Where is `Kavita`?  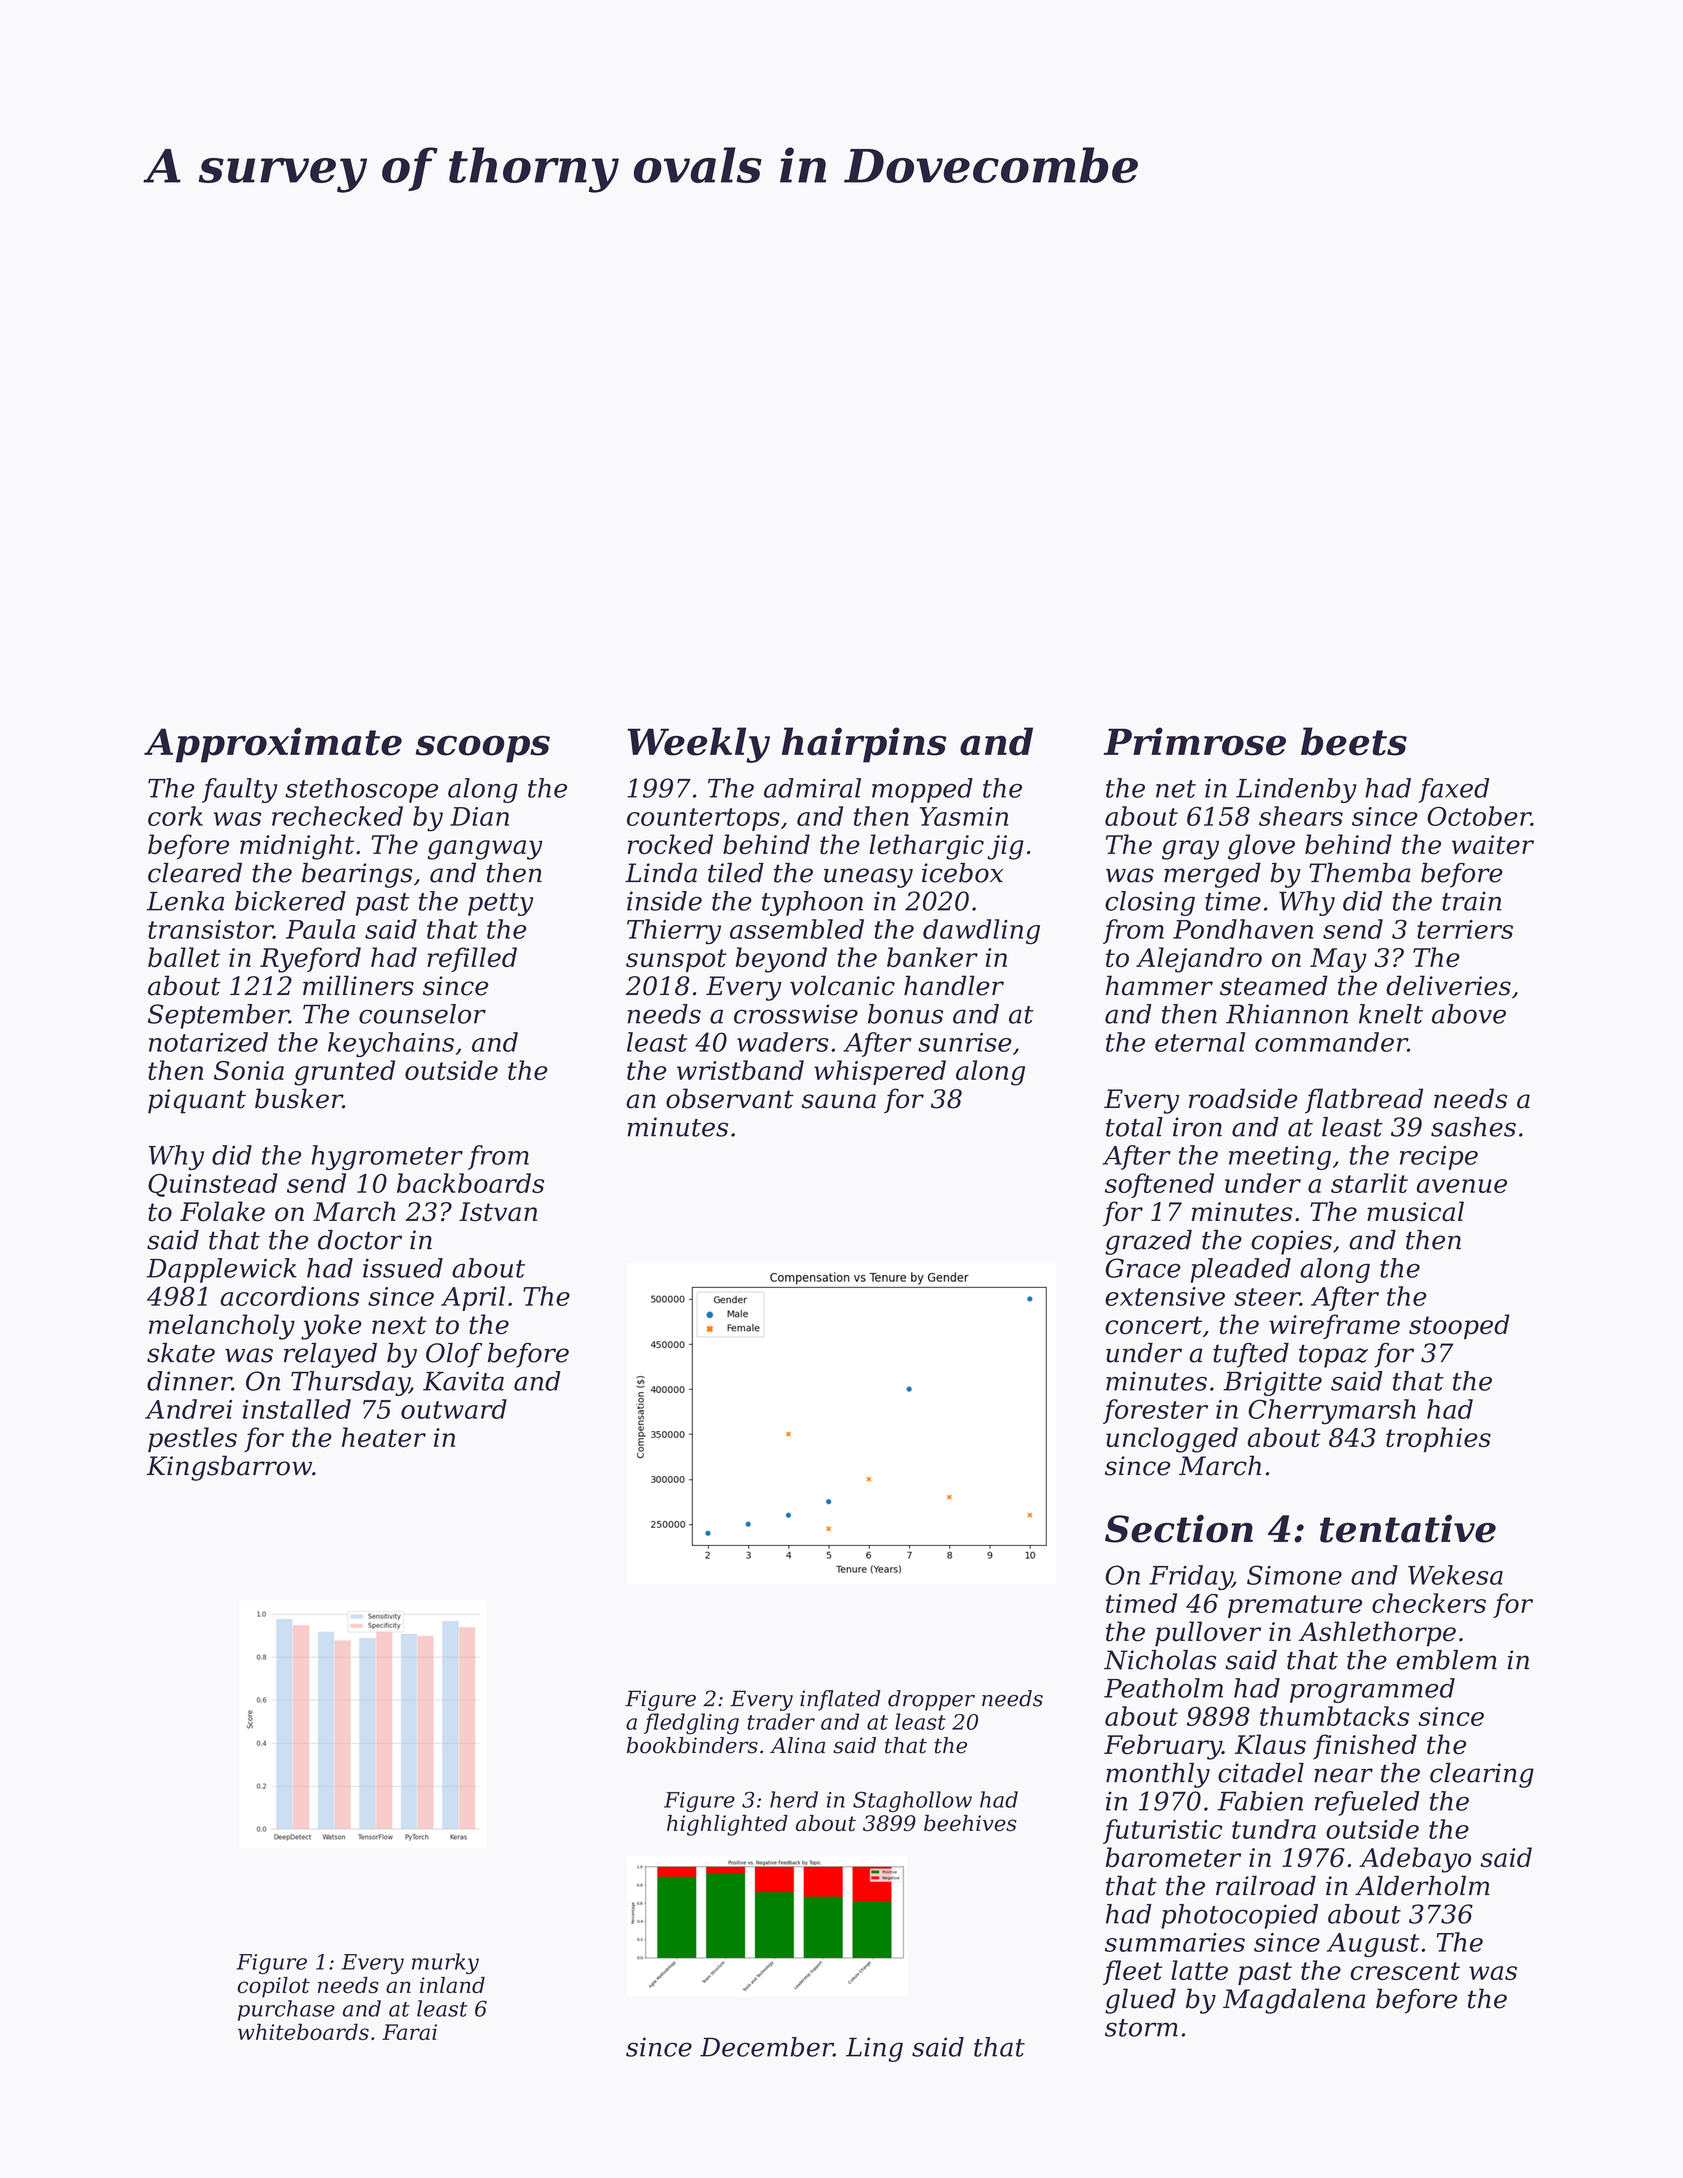 Kavita is located at coordinates (463, 1381).
